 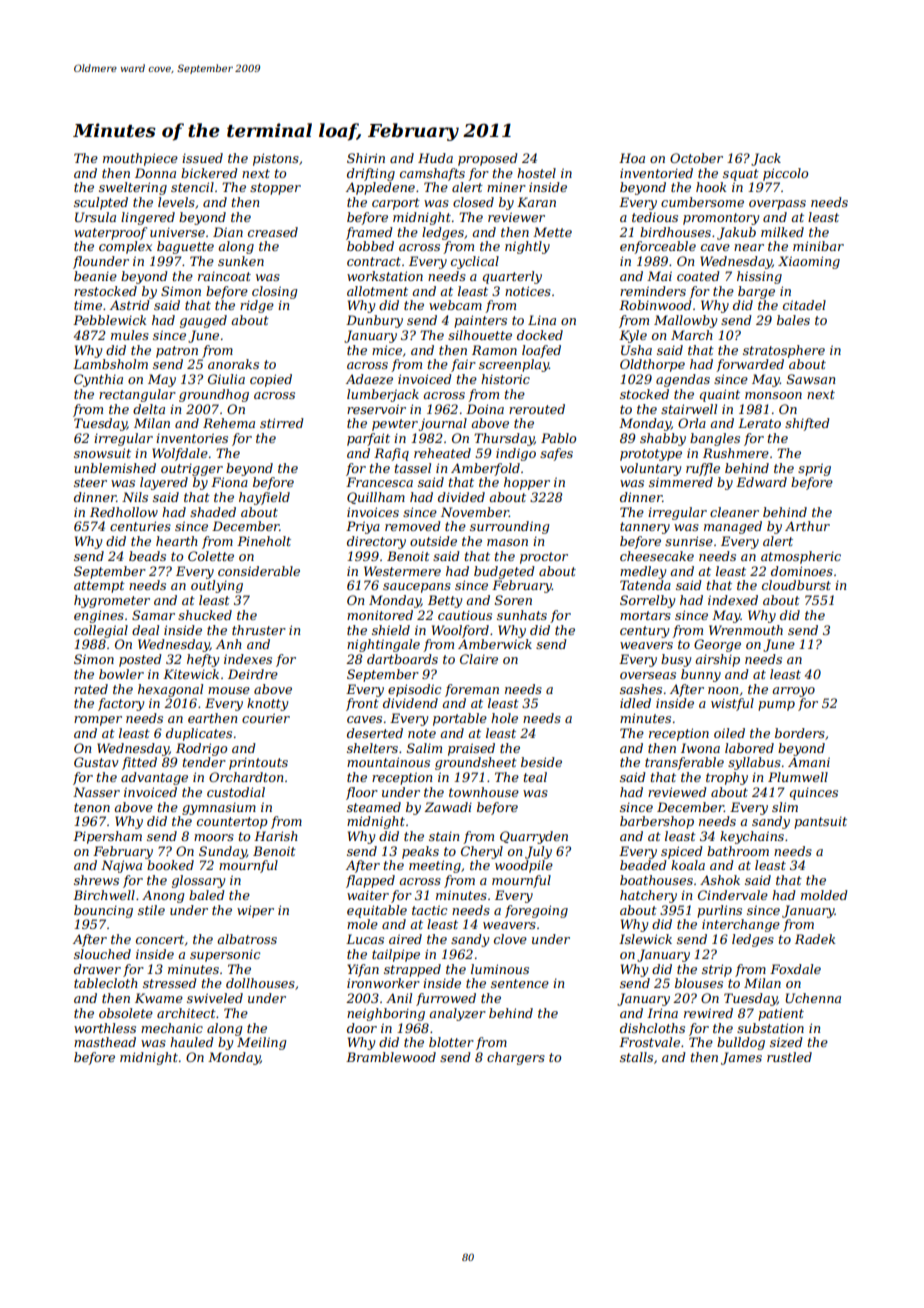 What do you see at coordinates (124, 512) in the image?
I see `Redhollow` at bounding box center [124, 512].
